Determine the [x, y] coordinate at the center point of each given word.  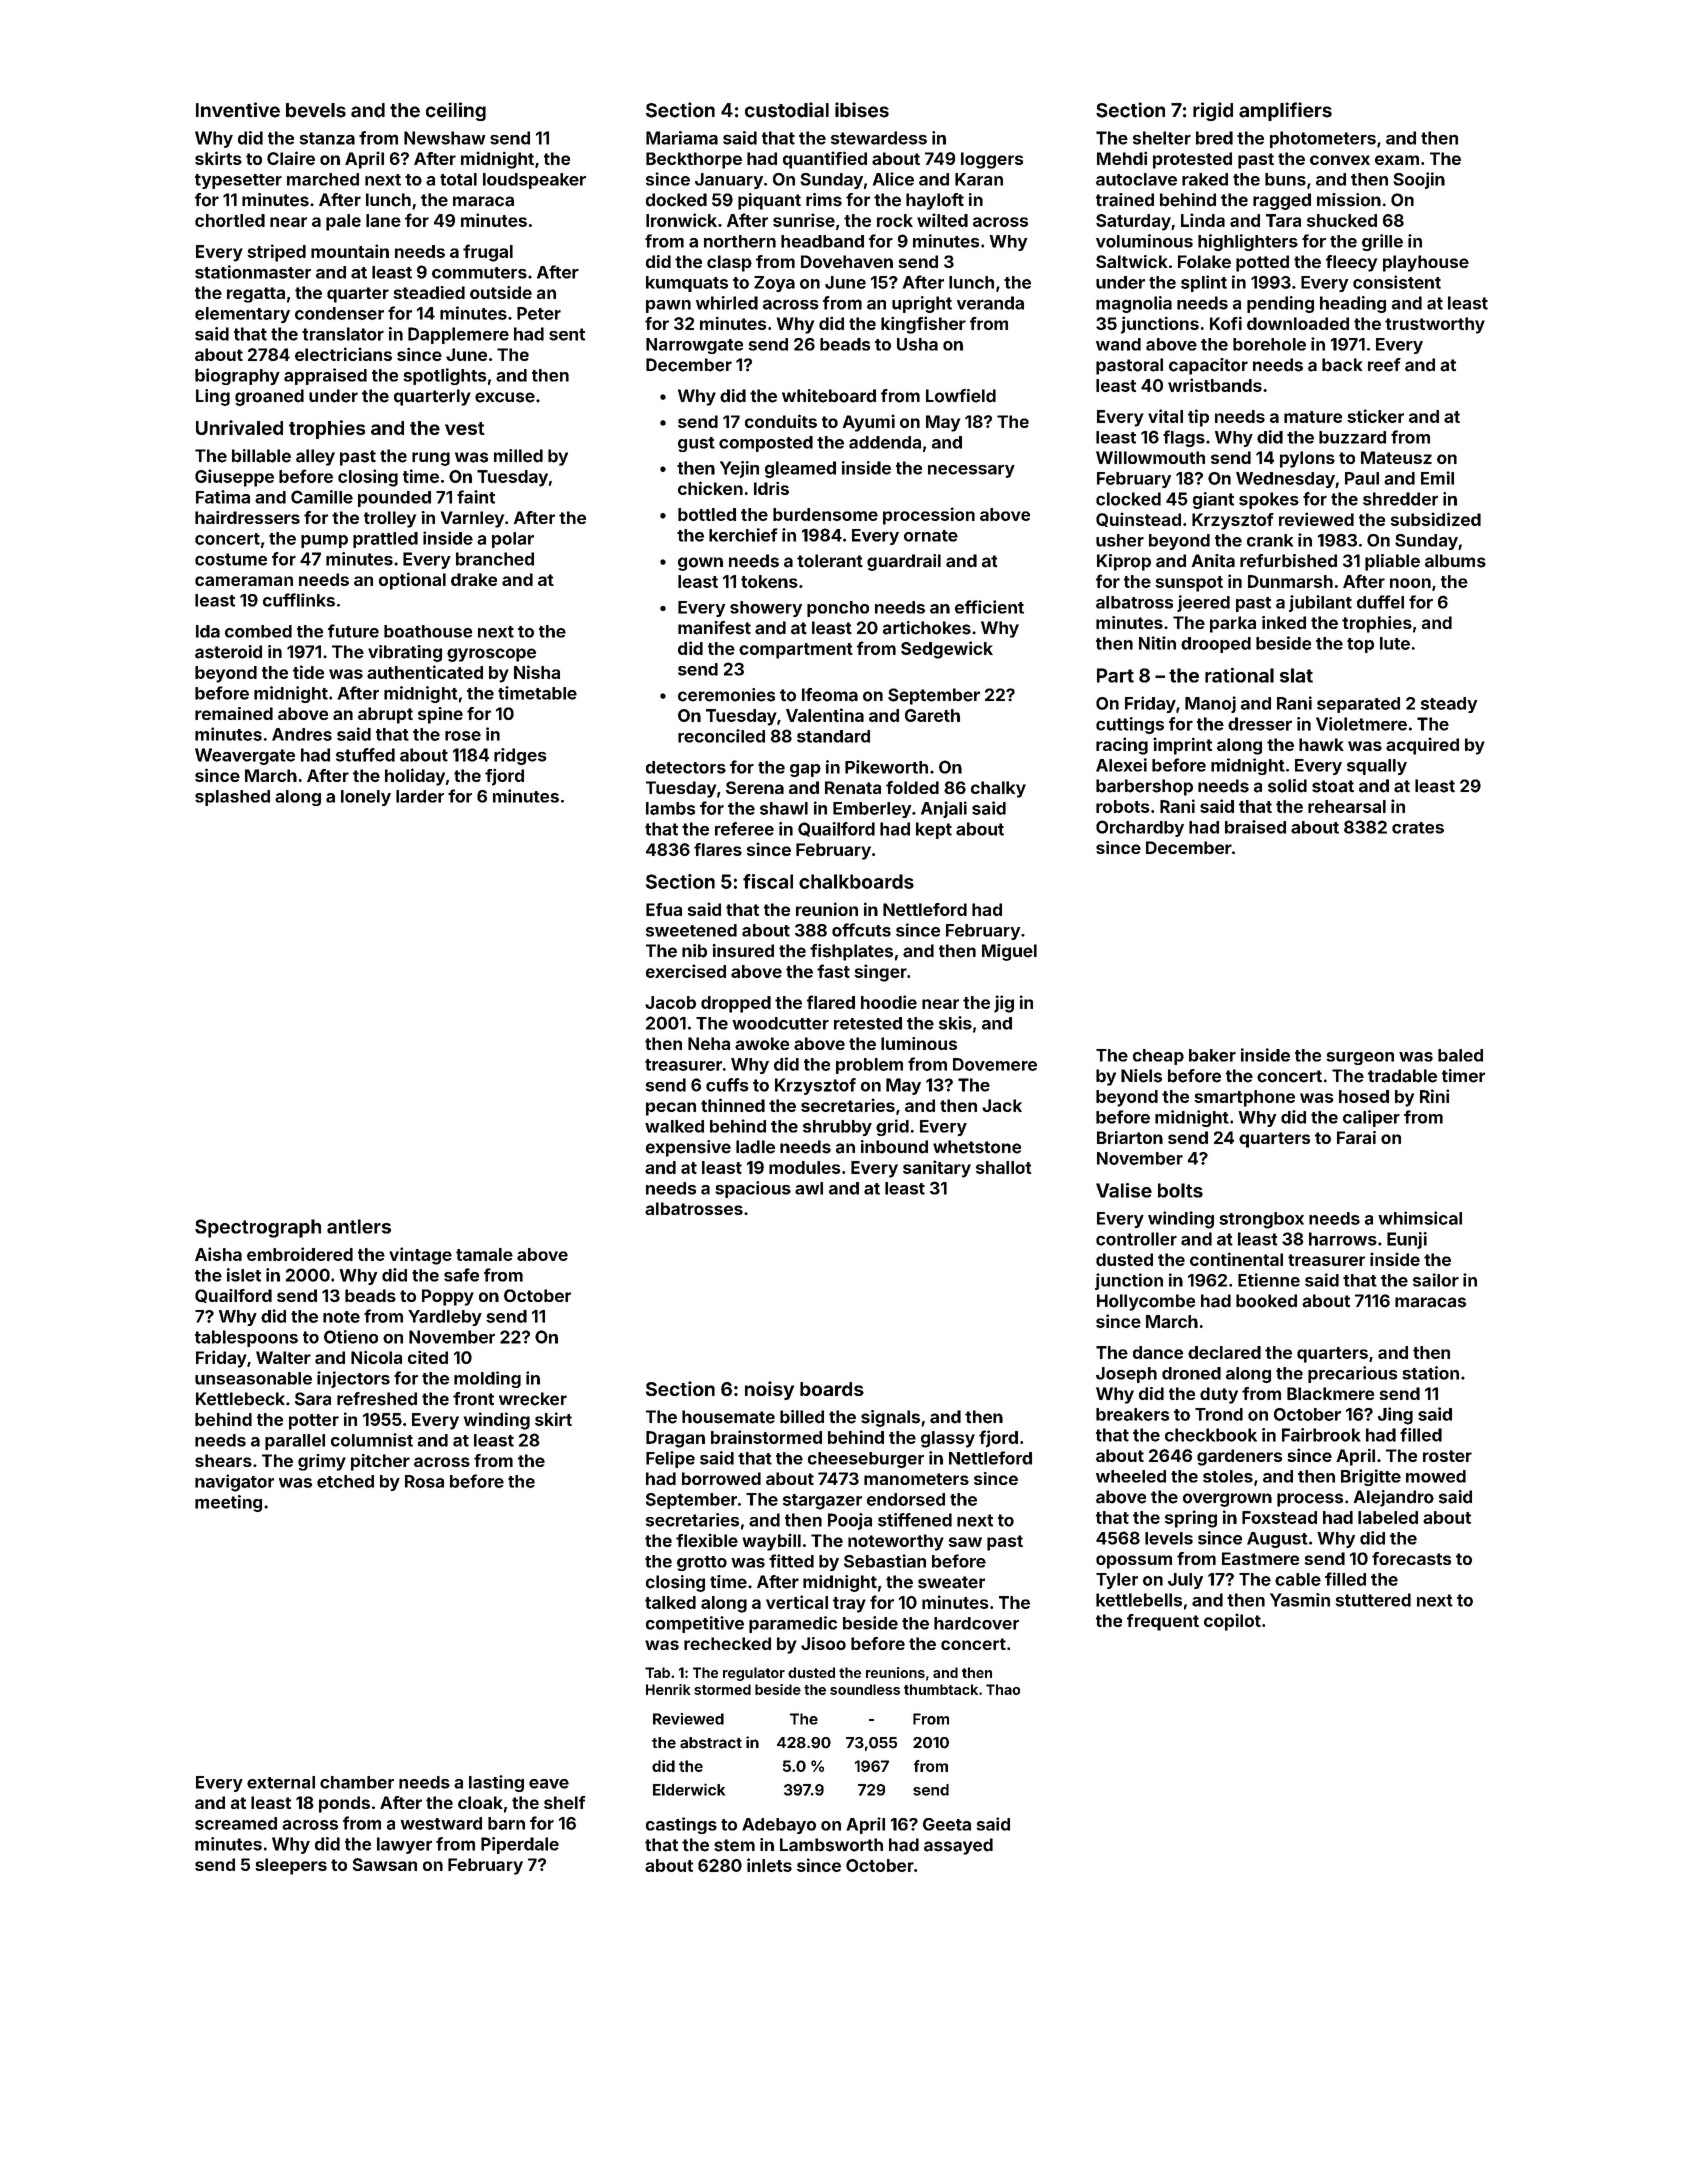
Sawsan [384, 1864]
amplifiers [1285, 111]
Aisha [218, 1254]
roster [1447, 1456]
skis [955, 1023]
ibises [862, 110]
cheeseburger [866, 1460]
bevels [316, 110]
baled [1460, 1055]
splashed [232, 798]
